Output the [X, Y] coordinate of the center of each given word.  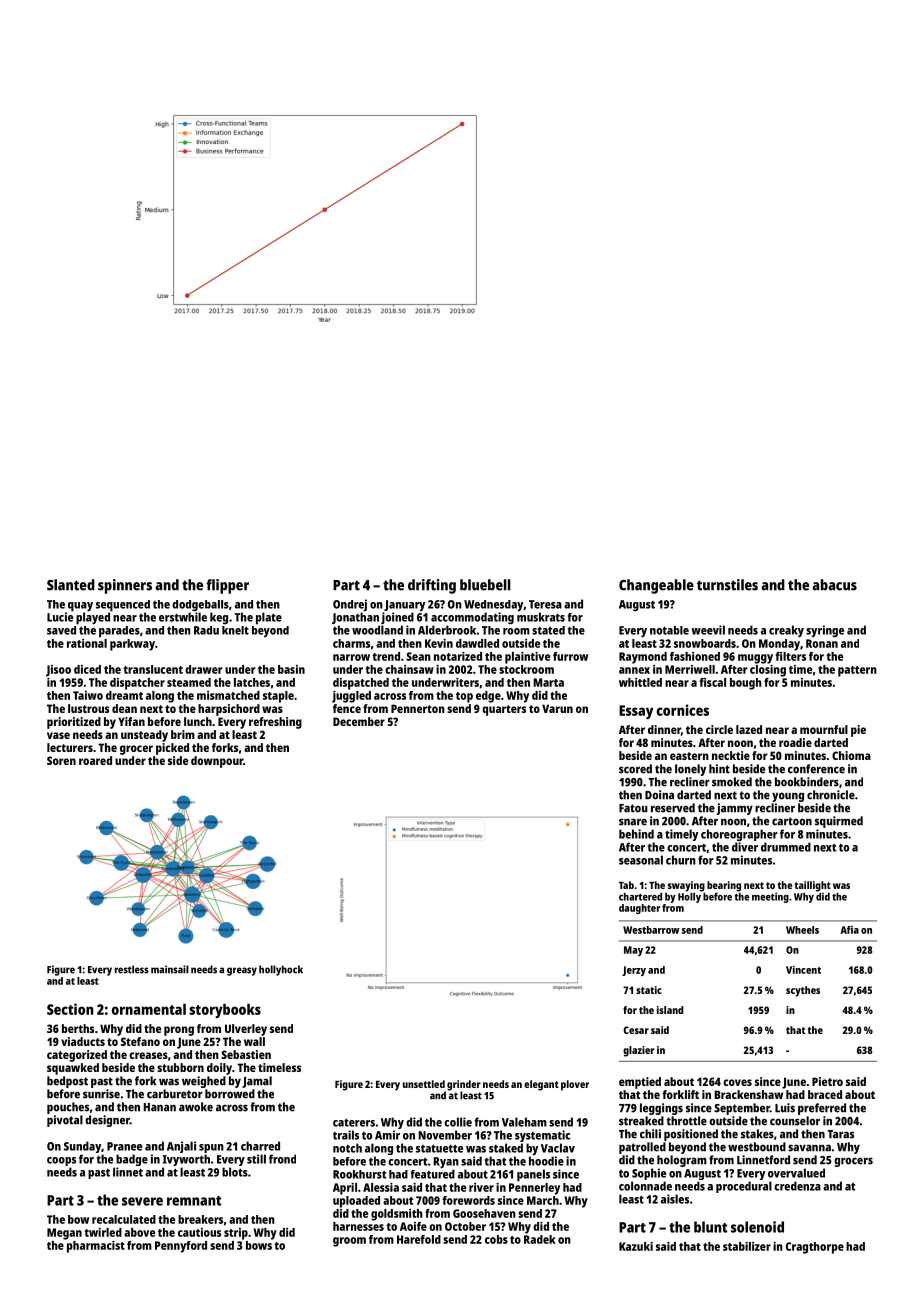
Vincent [803, 970]
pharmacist [96, 1247]
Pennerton [418, 708]
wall [254, 1041]
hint [719, 769]
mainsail [170, 969]
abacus [834, 585]
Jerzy [634, 971]
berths [78, 1028]
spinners [125, 586]
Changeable [656, 586]
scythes [803, 991]
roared [95, 760]
